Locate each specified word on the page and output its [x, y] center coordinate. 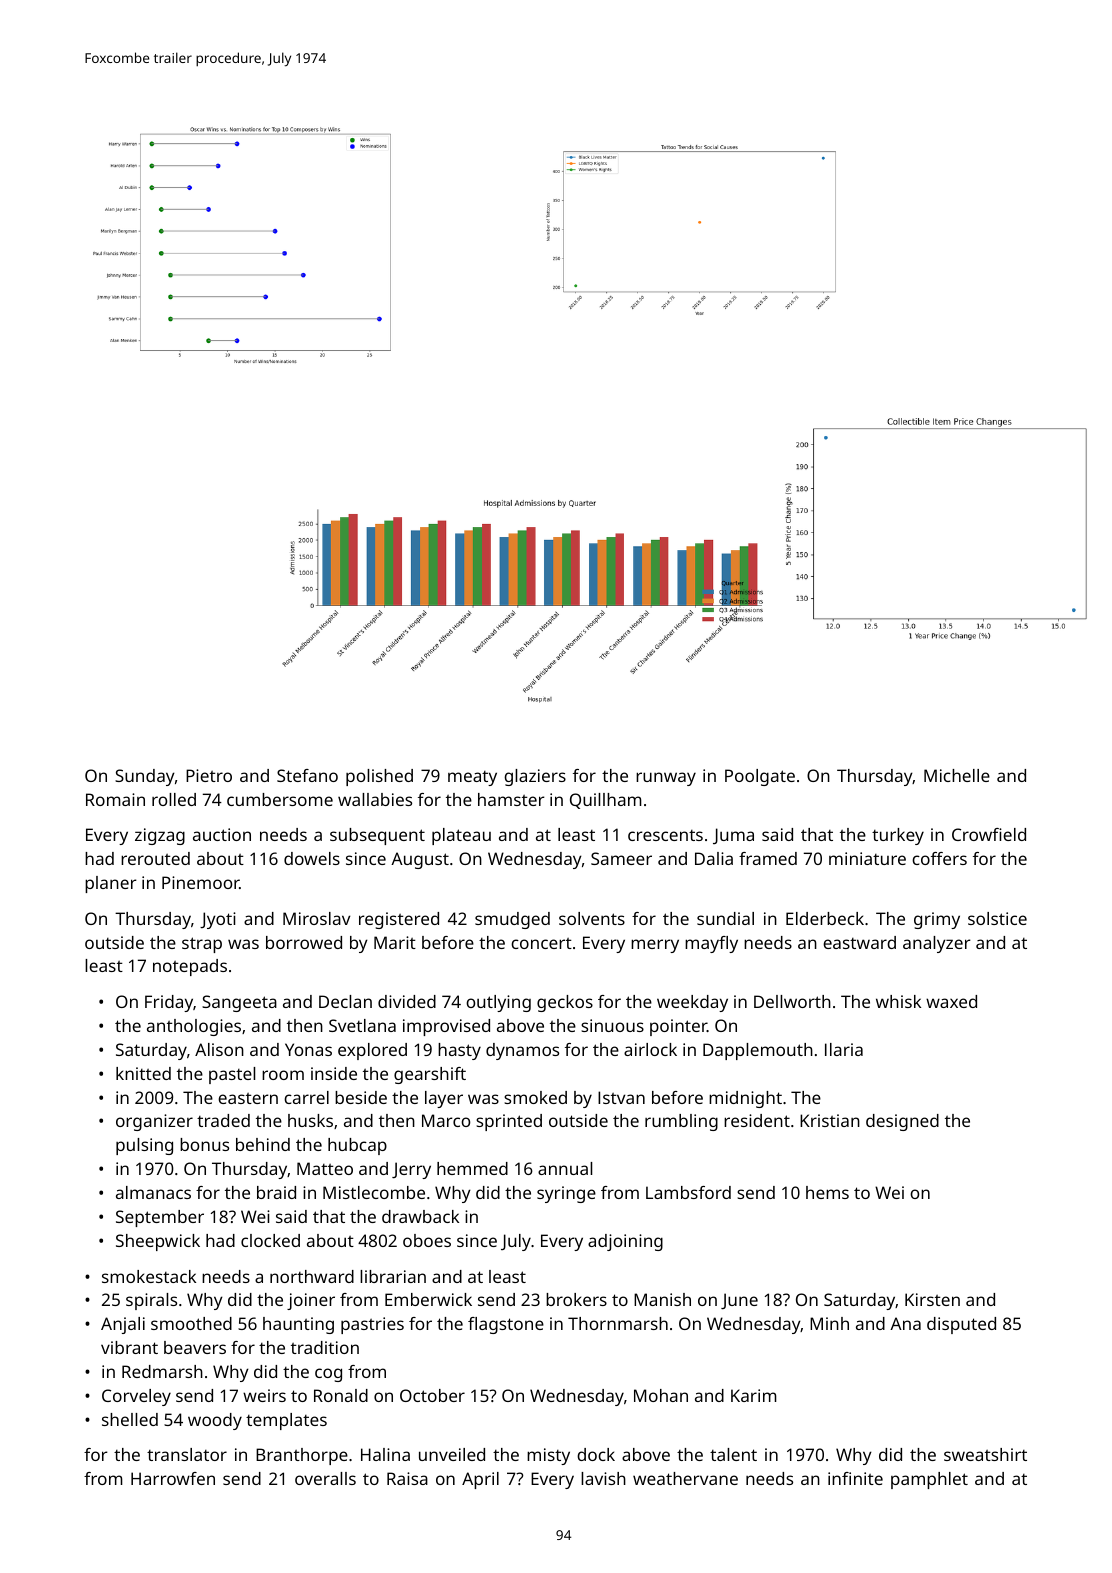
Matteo [325, 1168]
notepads [190, 967]
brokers [576, 1299]
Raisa [407, 1478]
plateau [461, 836]
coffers [939, 858]
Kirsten [932, 1299]
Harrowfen [173, 1478]
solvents [592, 918]
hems [827, 1192]
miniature [867, 858]
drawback [420, 1216]
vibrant [129, 1347]
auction [222, 834]
